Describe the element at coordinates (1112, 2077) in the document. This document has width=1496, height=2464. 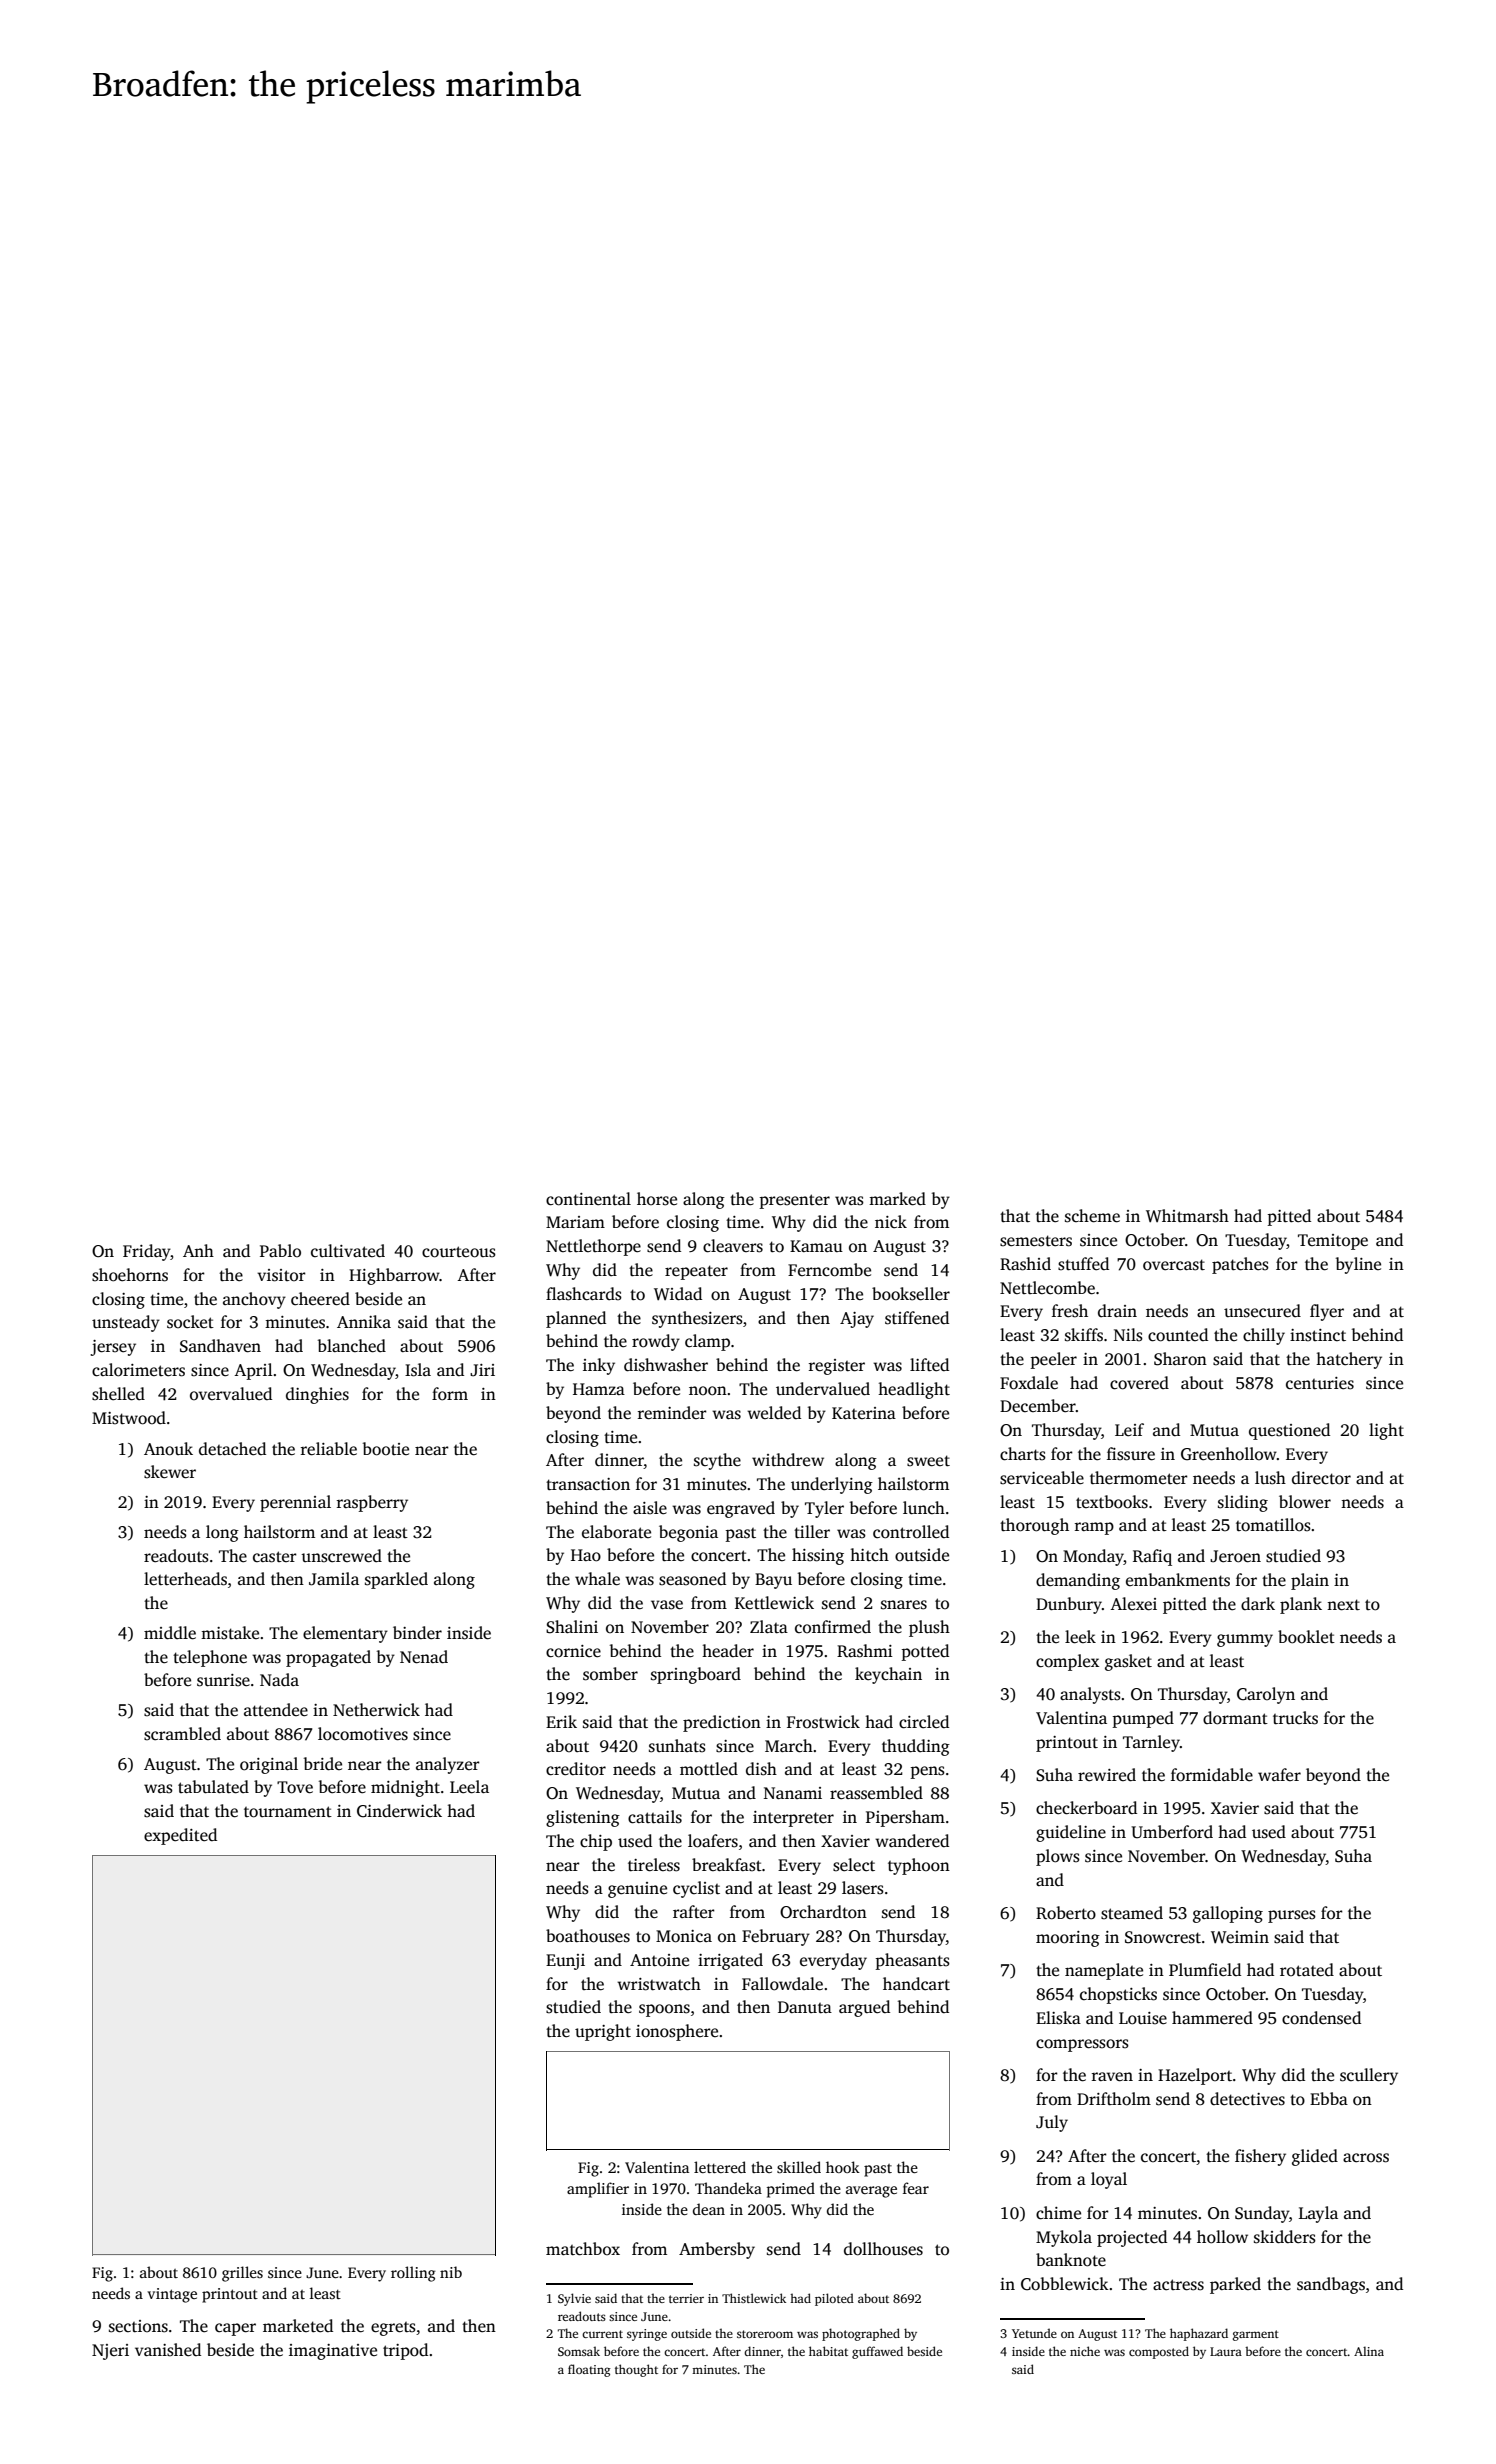
I see `raven` at that location.
